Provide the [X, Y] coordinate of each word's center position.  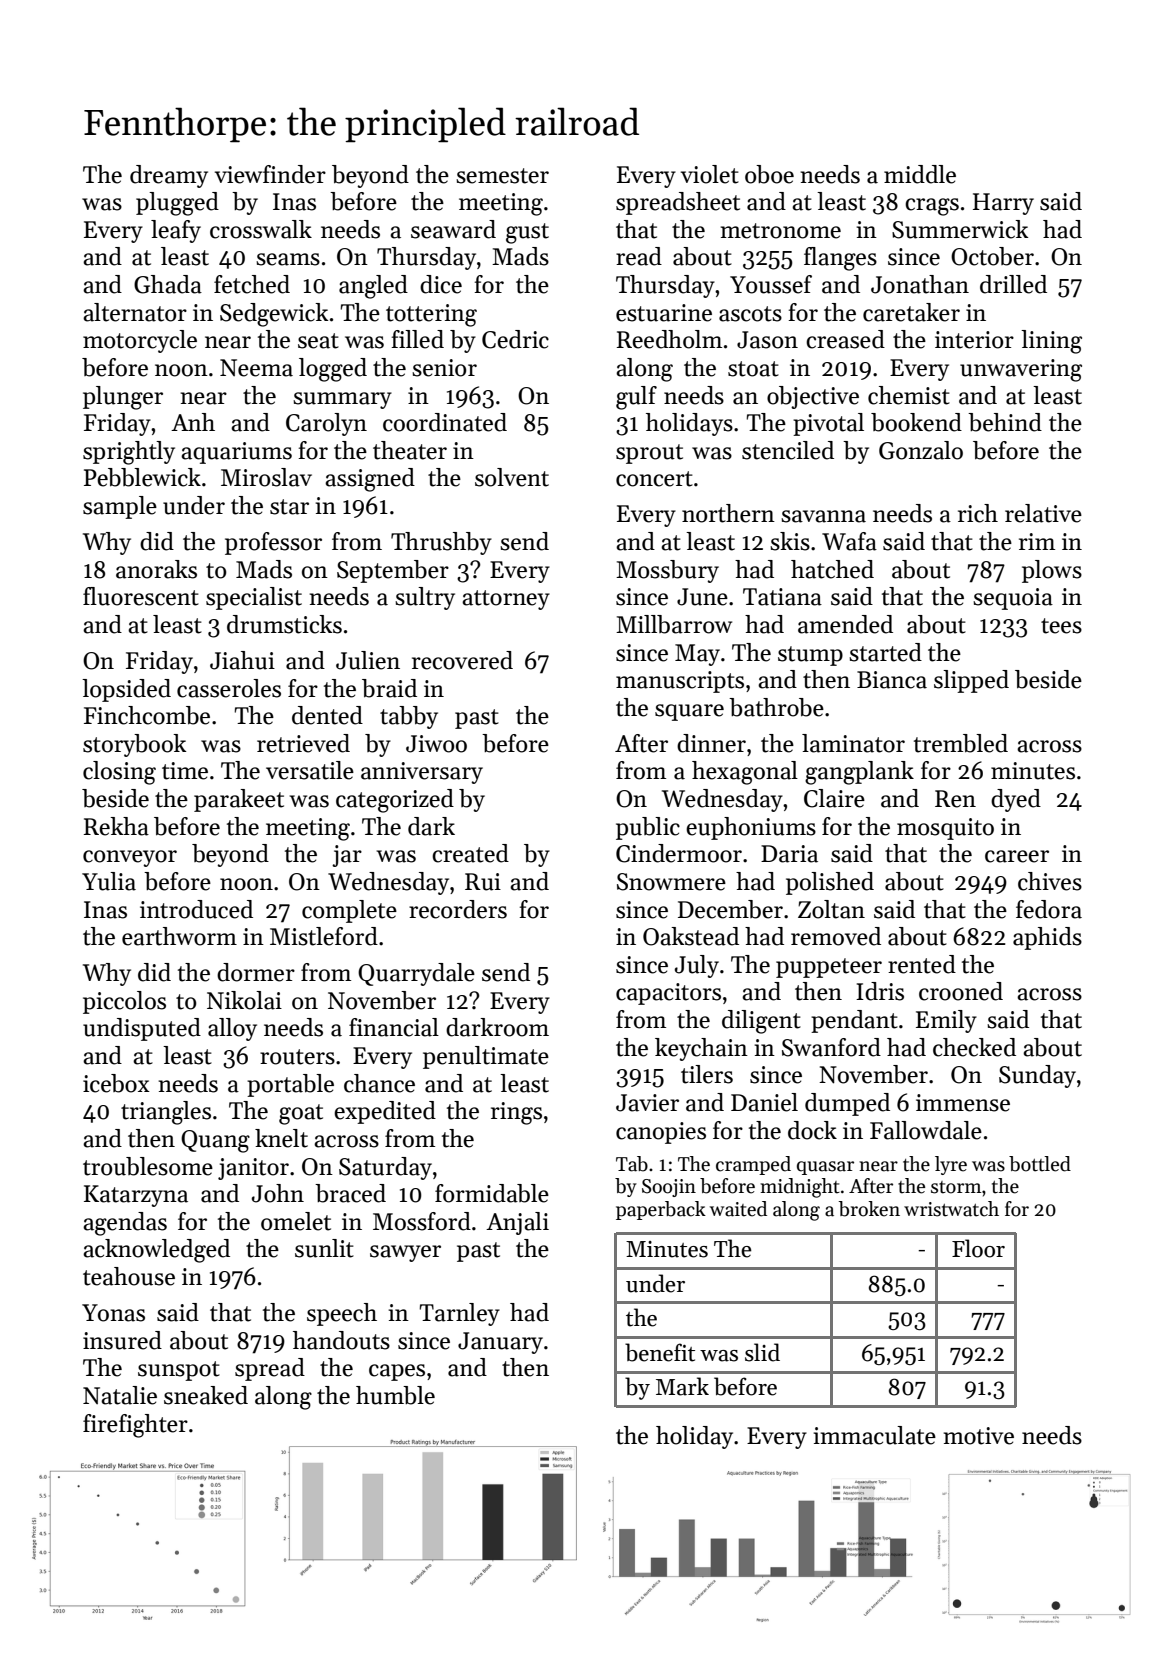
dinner [711, 743]
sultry [425, 598]
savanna [823, 516]
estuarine [664, 313]
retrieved [303, 743]
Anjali [517, 1223]
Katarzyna [136, 1196]
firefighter [135, 1426]
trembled [961, 743]
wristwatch [951, 1209]
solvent [512, 477]
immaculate [874, 1435]
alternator [135, 312]
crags [932, 207]
